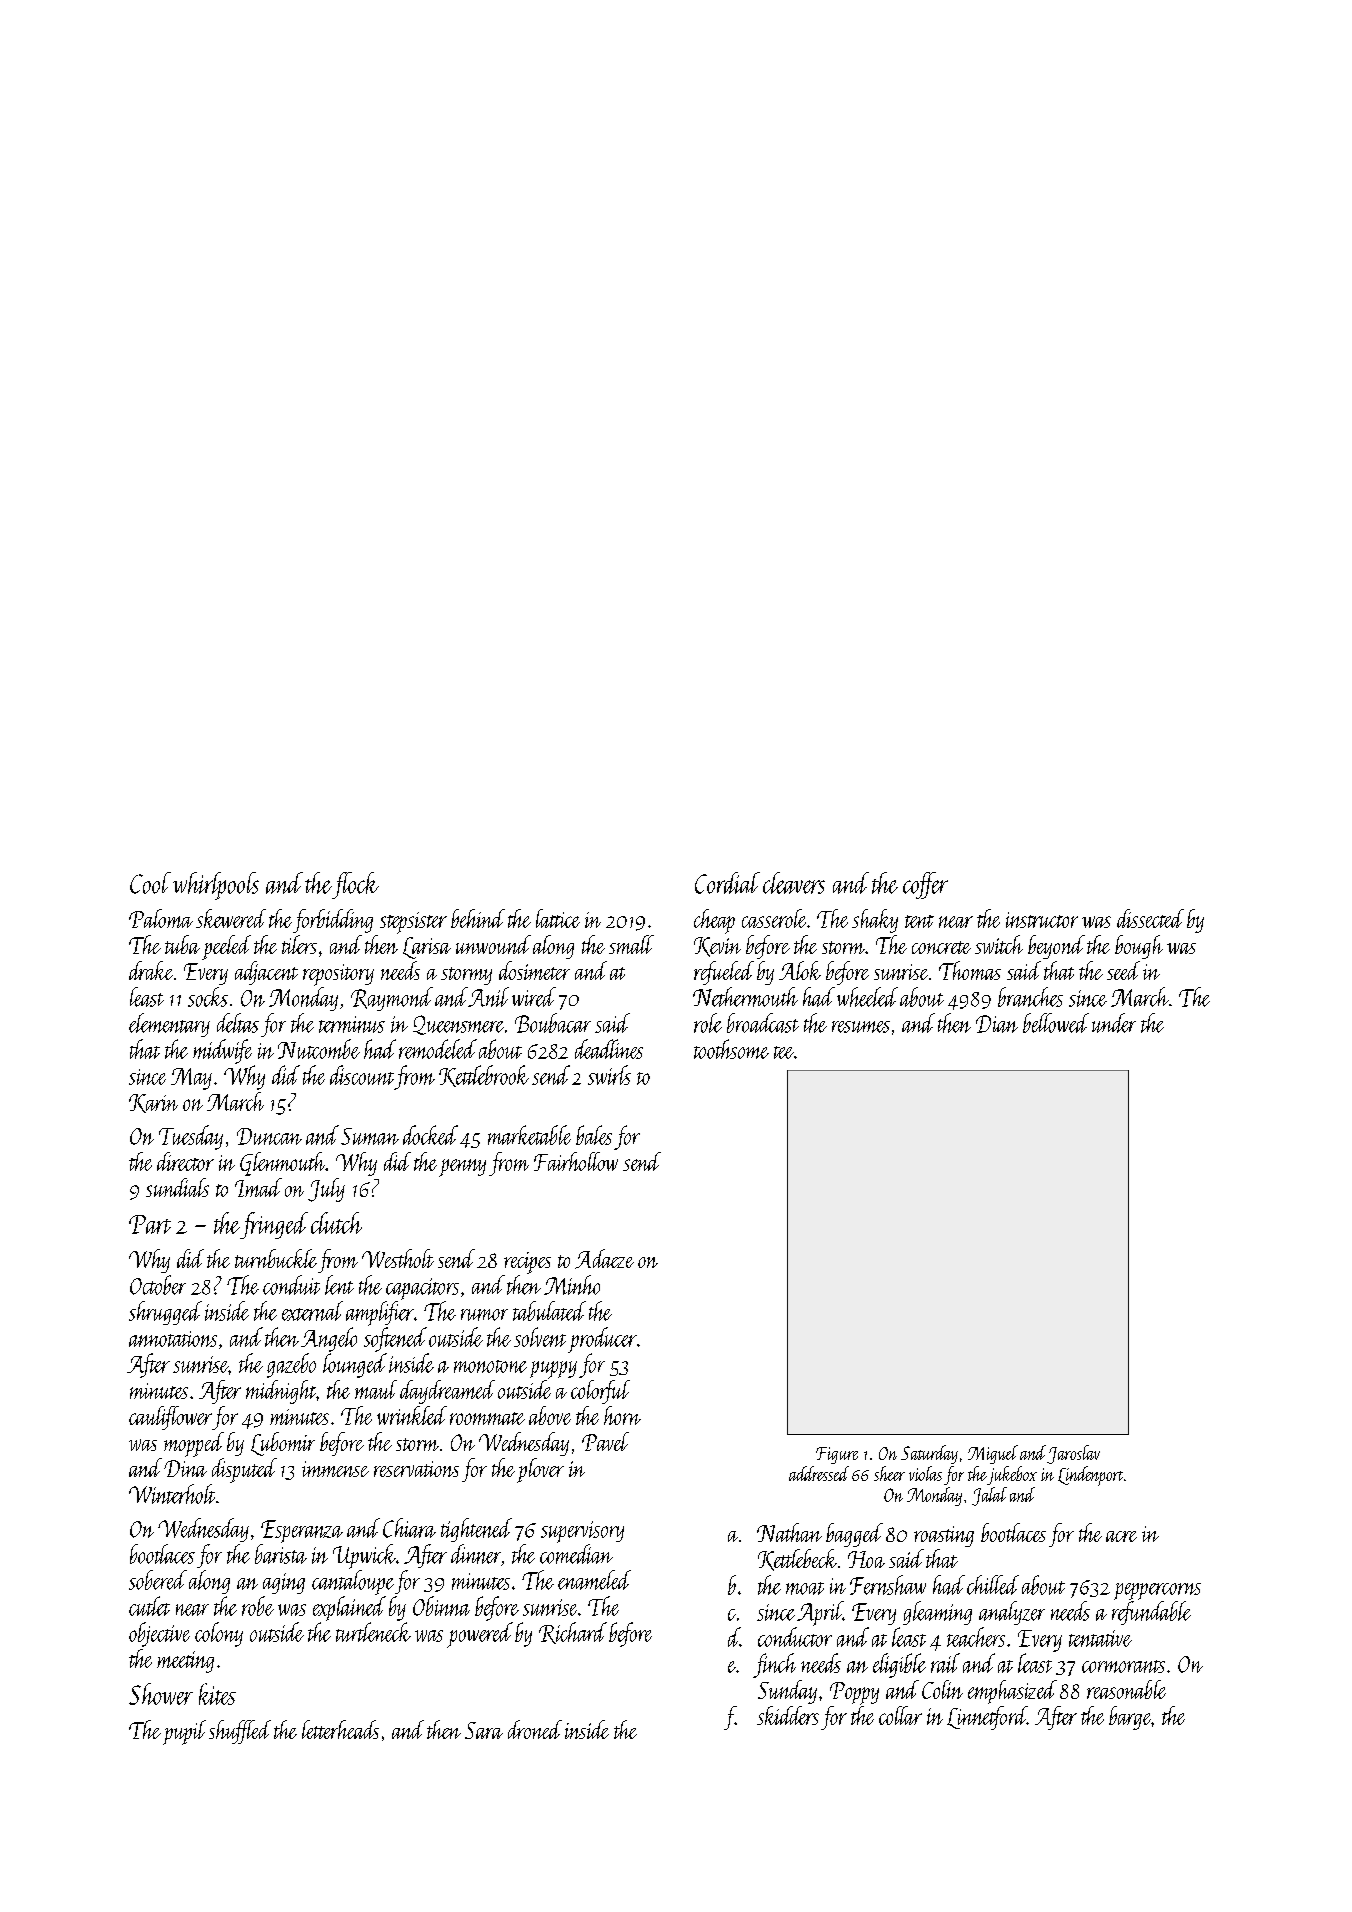  I want to click on lattice, so click(558, 918).
